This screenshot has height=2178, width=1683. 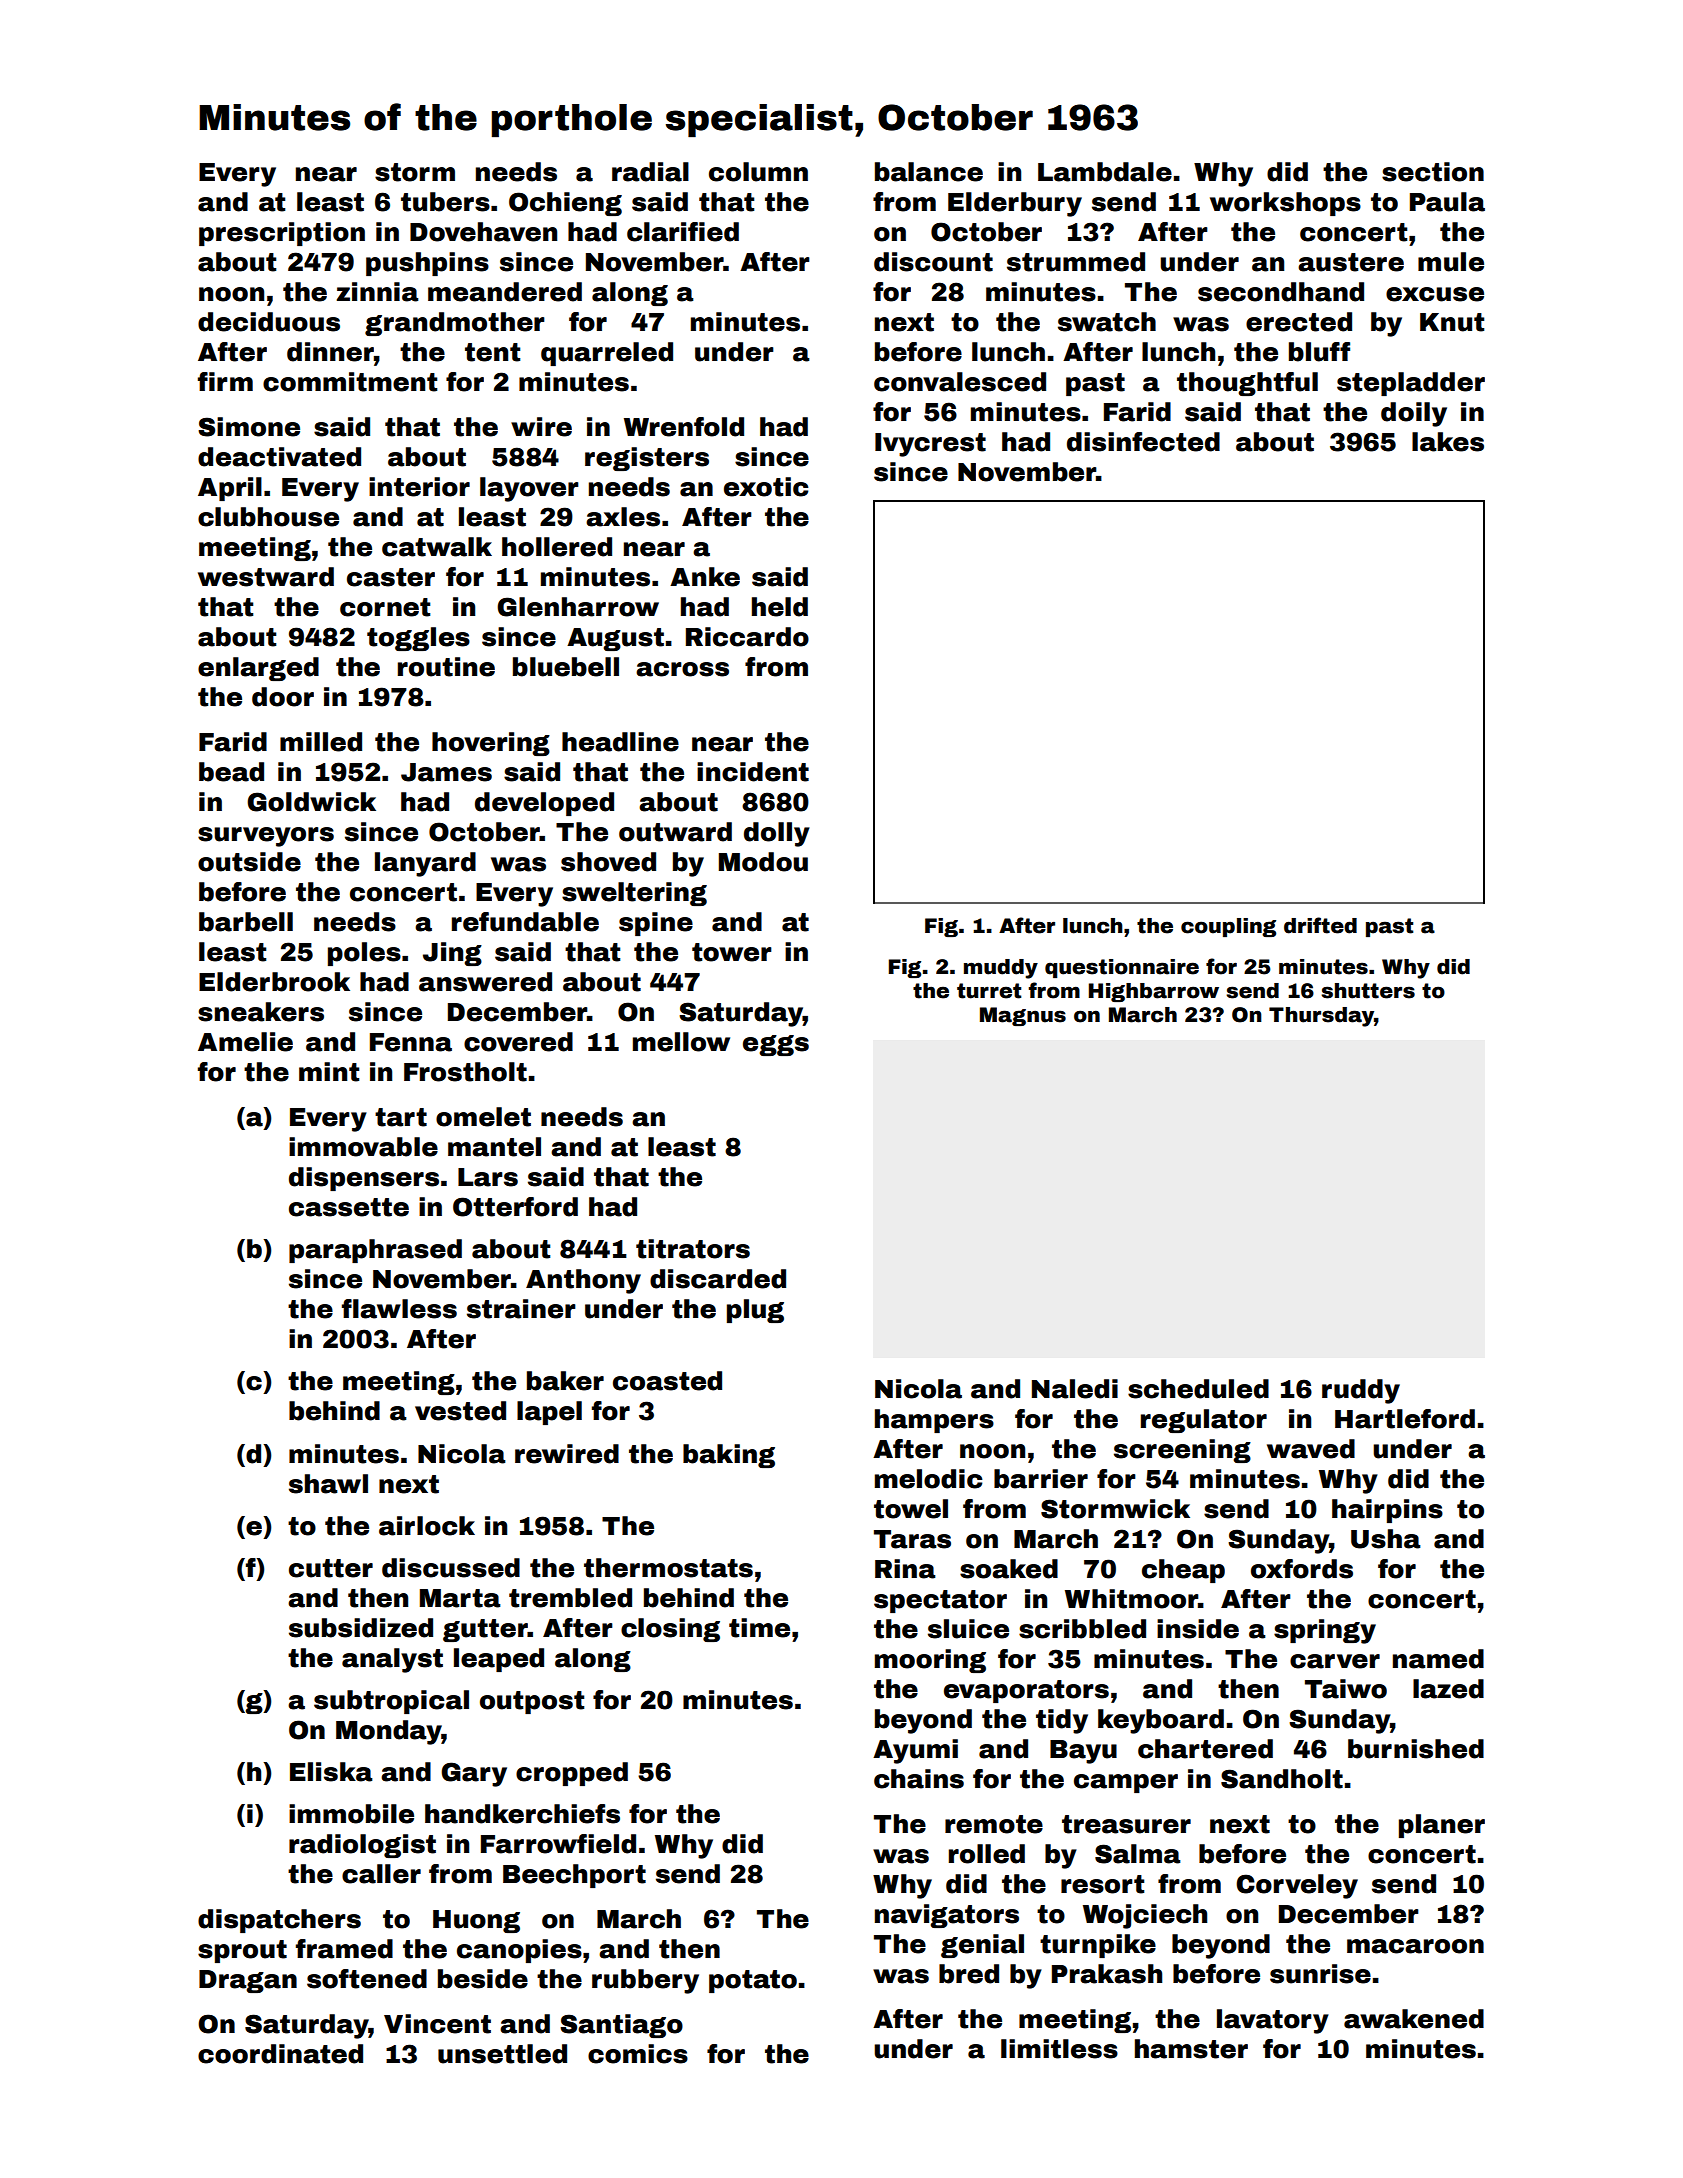 I want to click on incident, so click(x=753, y=772).
